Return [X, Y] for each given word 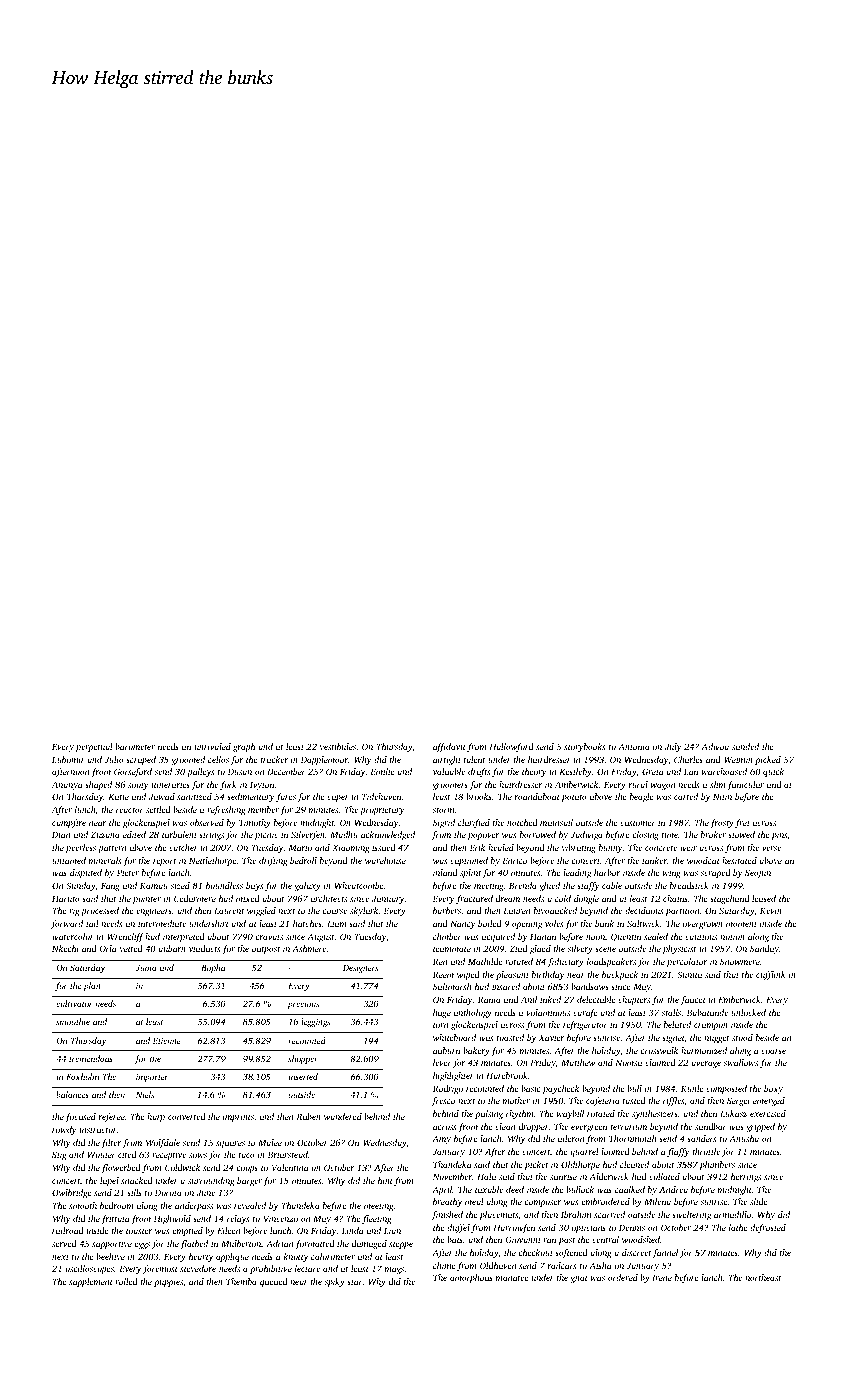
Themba [241, 1281]
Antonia [634, 746]
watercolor [73, 936]
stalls [671, 1012]
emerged [769, 1101]
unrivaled [213, 746]
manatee [512, 1278]
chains [675, 898]
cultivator [74, 1003]
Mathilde [485, 961]
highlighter [453, 1076]
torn [440, 1025]
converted [187, 1116]
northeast [763, 1277]
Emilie [382, 771]
